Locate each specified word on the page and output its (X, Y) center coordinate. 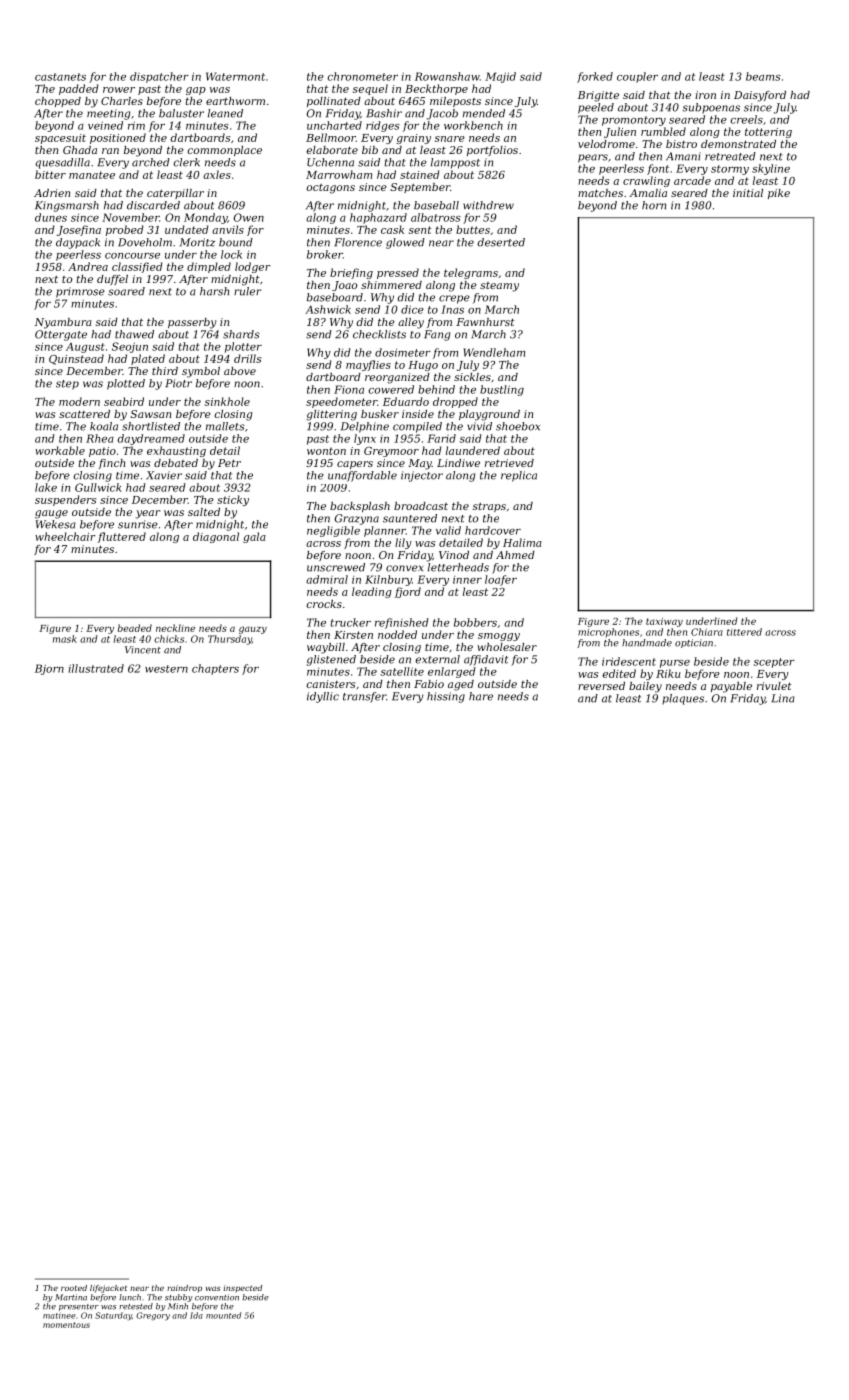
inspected (243, 1289)
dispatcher (159, 77)
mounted (223, 1315)
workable (60, 450)
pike (779, 194)
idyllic (323, 697)
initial (748, 193)
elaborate (332, 150)
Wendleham (494, 352)
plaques (683, 699)
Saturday (113, 1316)
